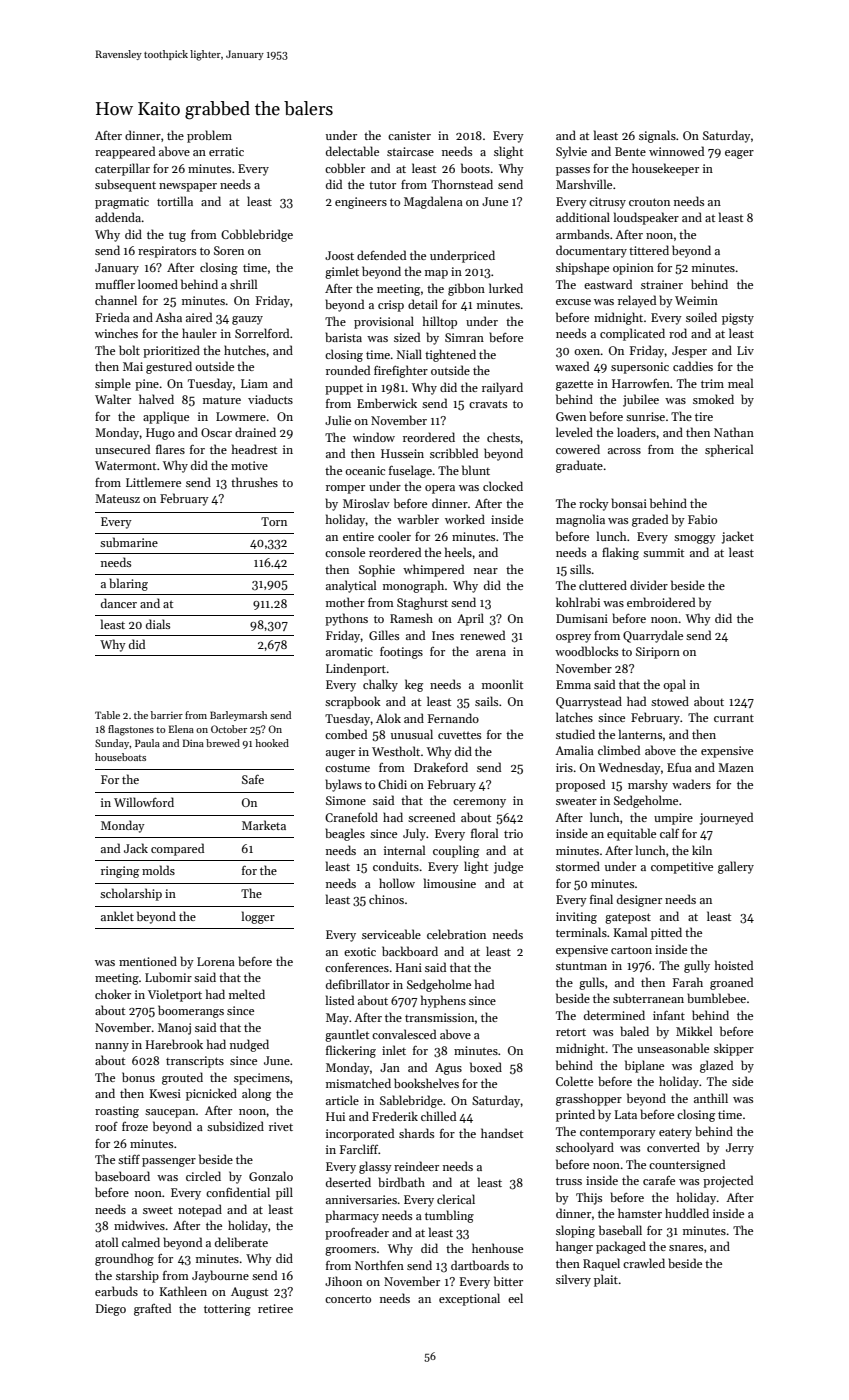 Image resolution: width=849 pixels, height=1400 pixels. Describe the element at coordinates (649, 202) in the page. I see `crouton` at that location.
